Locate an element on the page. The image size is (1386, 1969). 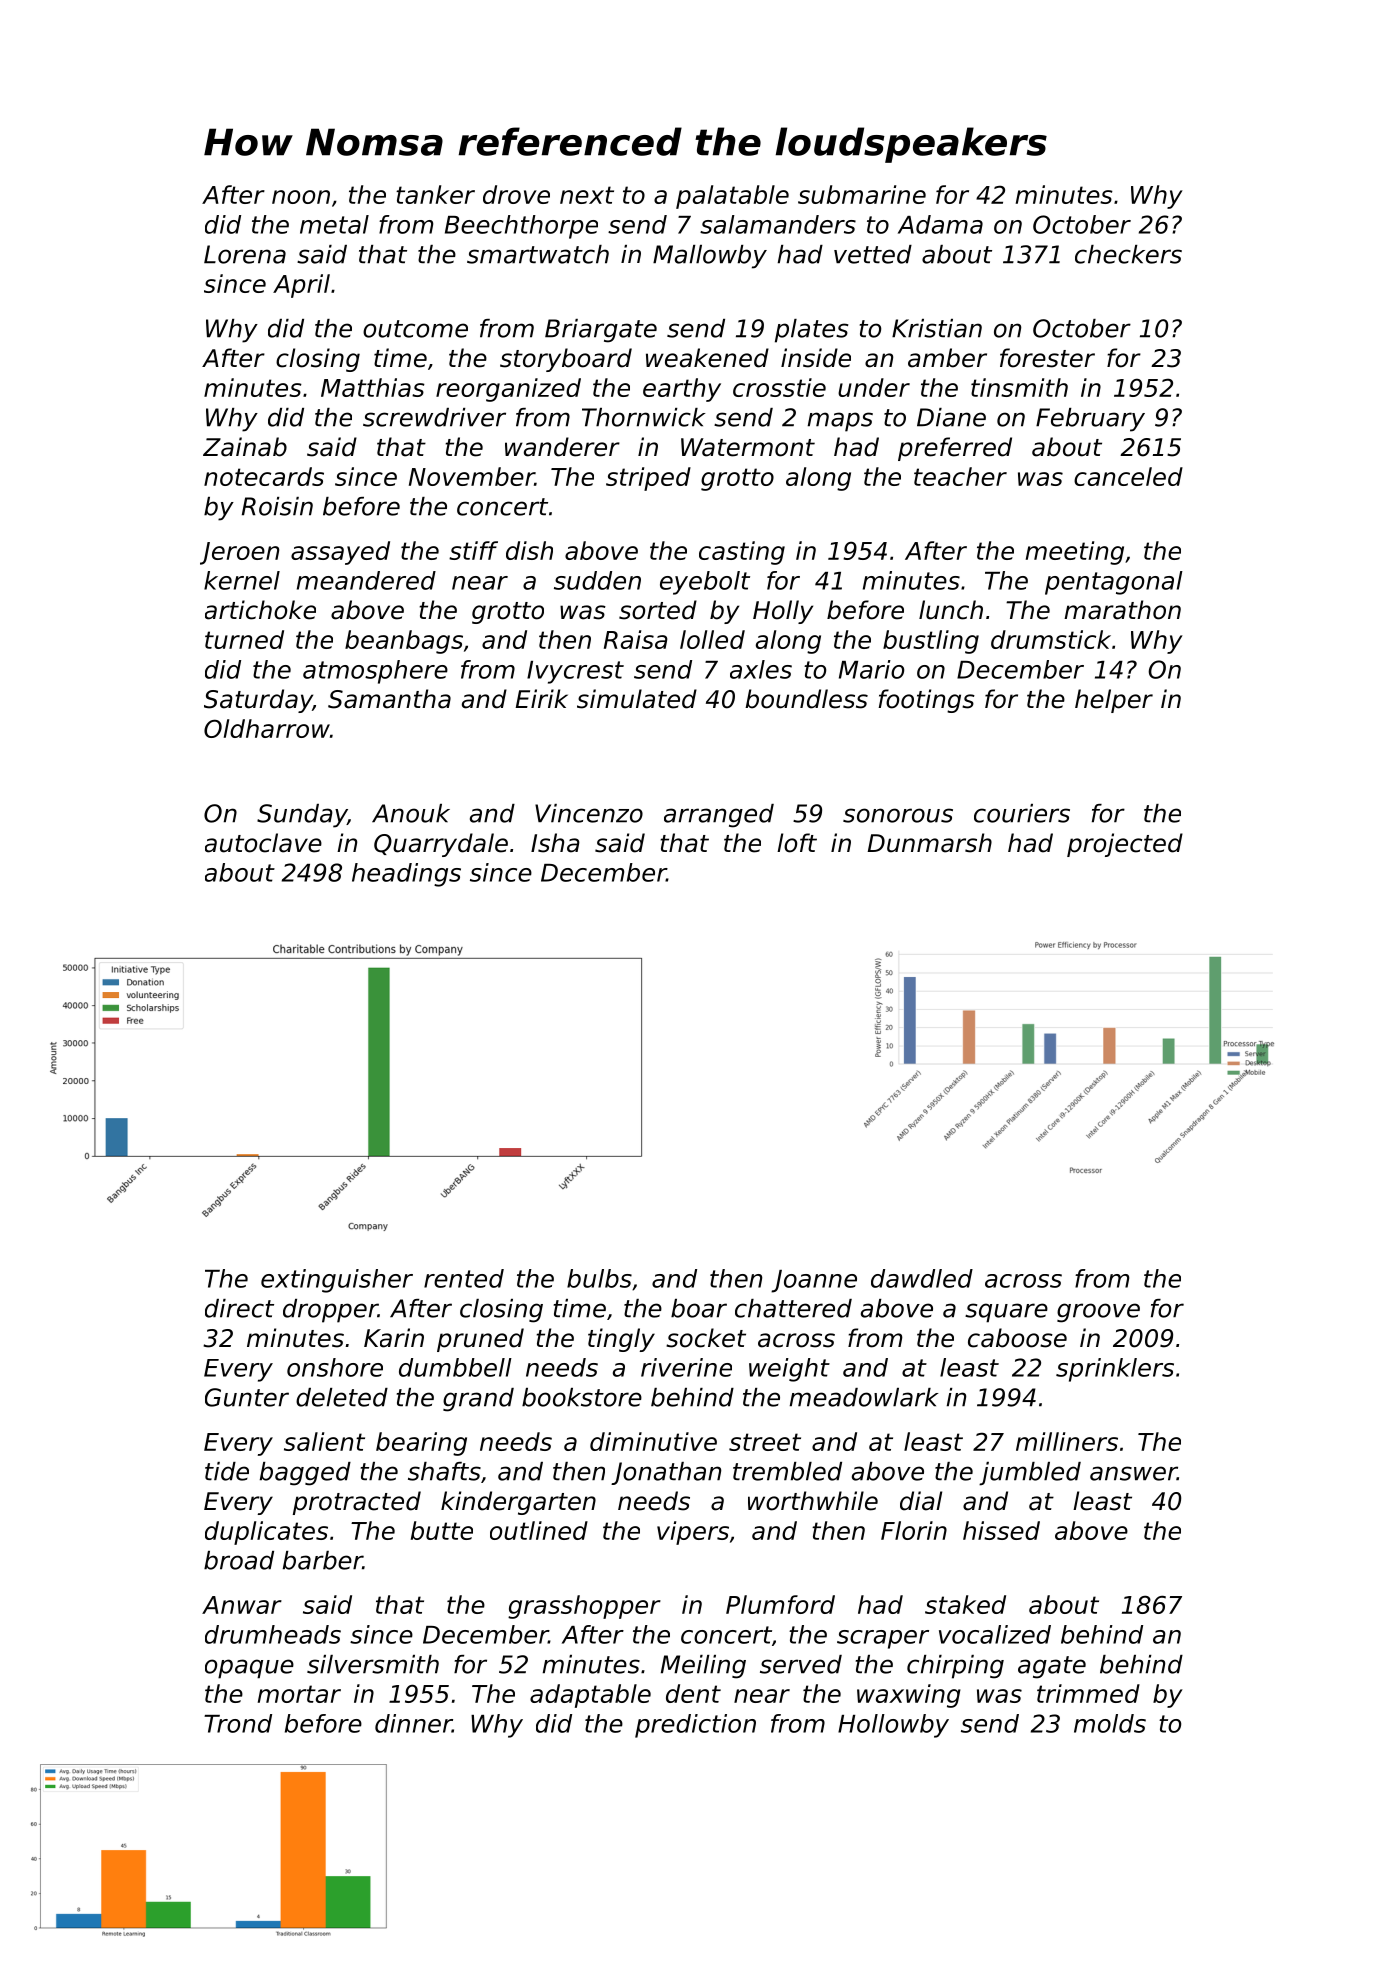
Meiling is located at coordinates (703, 1667).
